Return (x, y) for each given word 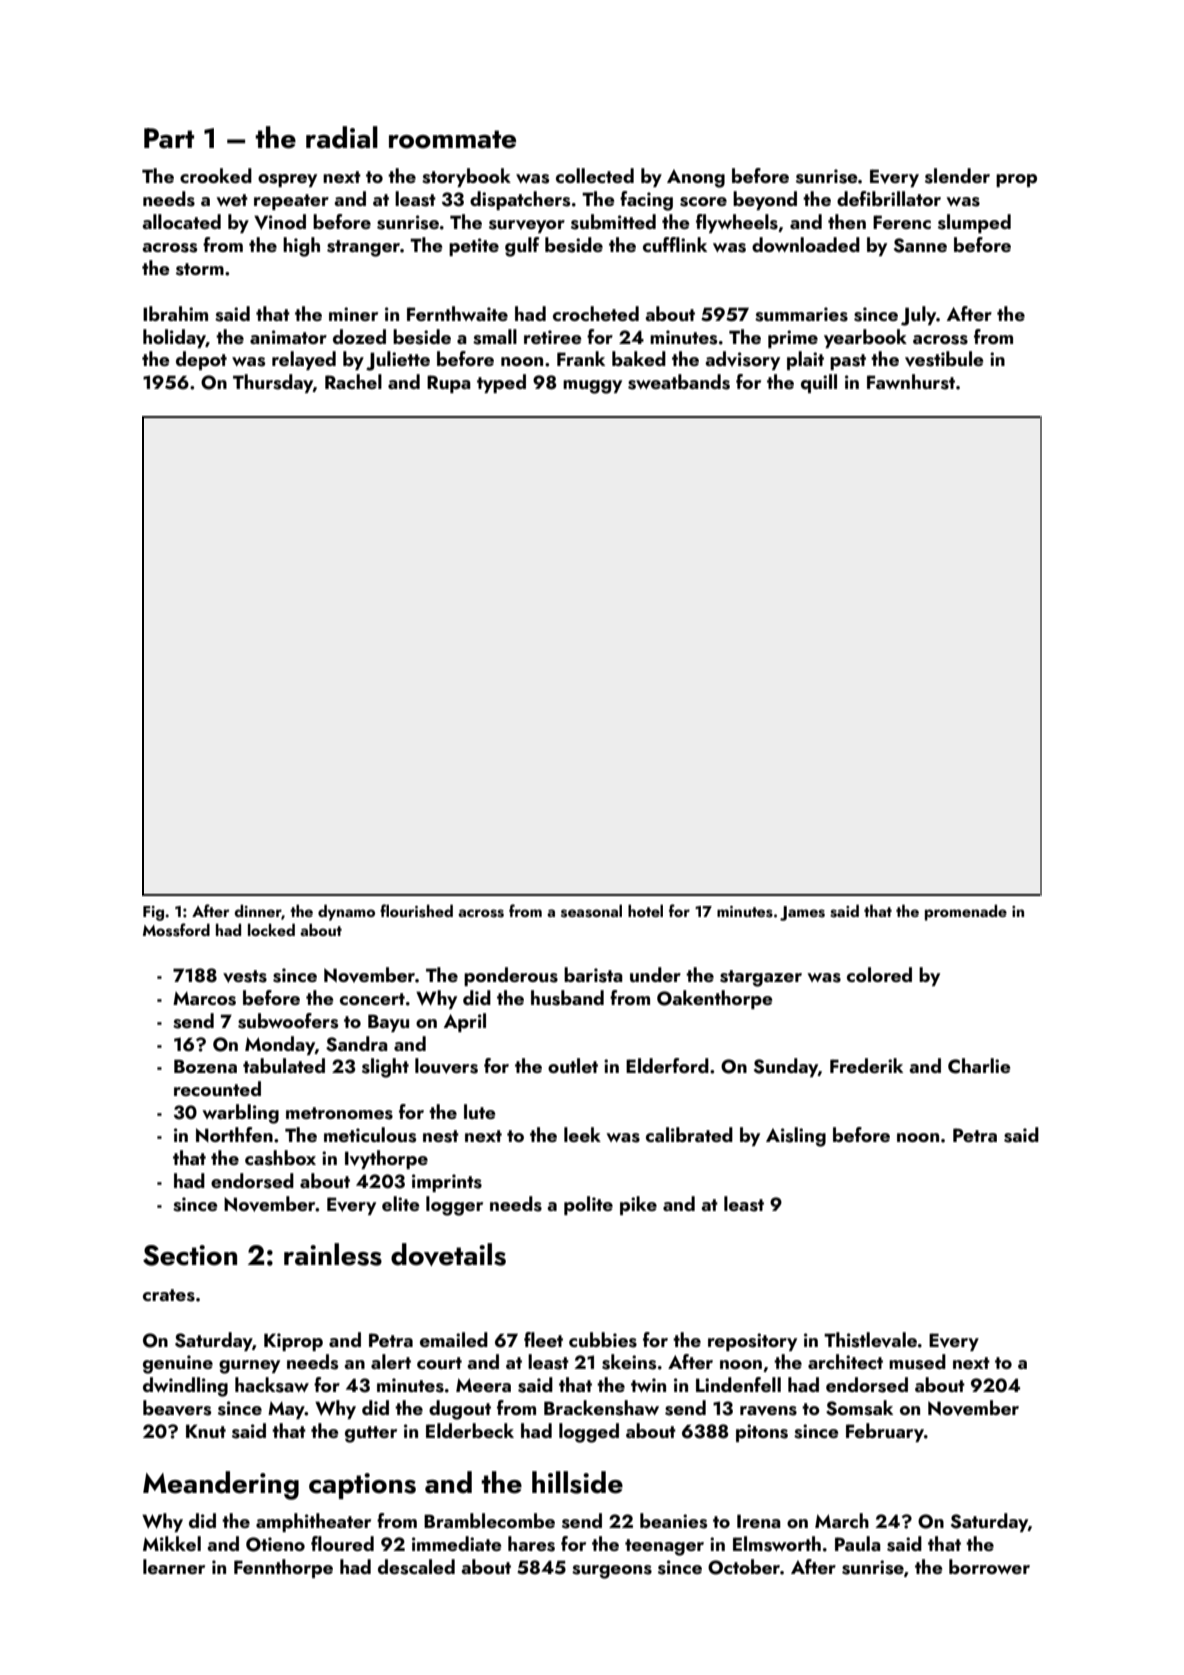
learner (174, 1566)
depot (201, 360)
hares (531, 1544)
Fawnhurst (911, 382)
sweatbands (679, 382)
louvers (446, 1066)
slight (385, 1068)
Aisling (796, 1137)
